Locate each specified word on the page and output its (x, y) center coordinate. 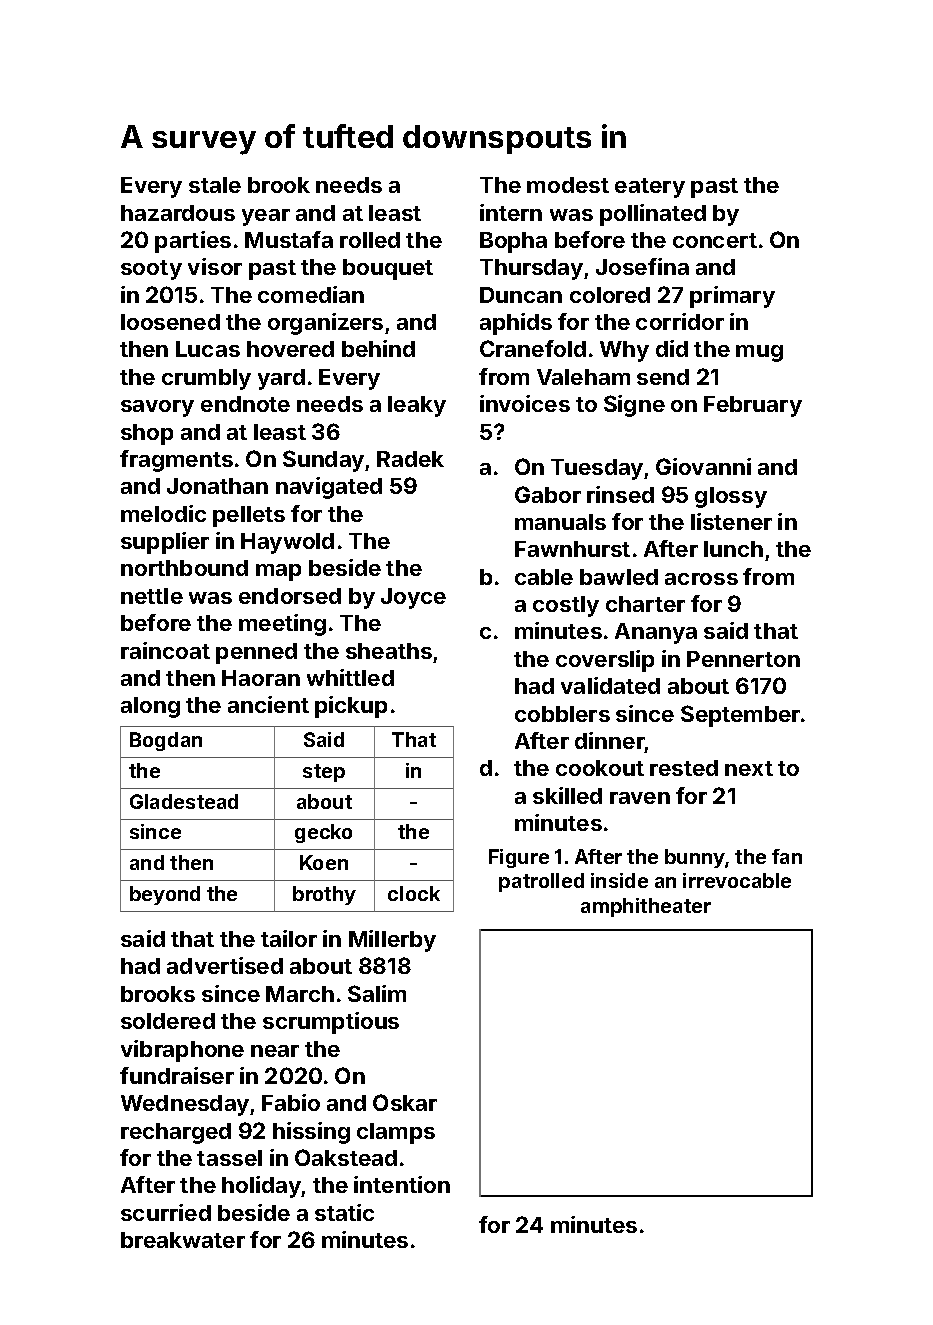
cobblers (562, 714)
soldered (168, 1021)
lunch (733, 549)
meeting (282, 625)
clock (414, 893)
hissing (311, 1133)
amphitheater (646, 907)
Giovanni (703, 466)
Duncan (521, 295)
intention (402, 1184)
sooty (151, 270)
